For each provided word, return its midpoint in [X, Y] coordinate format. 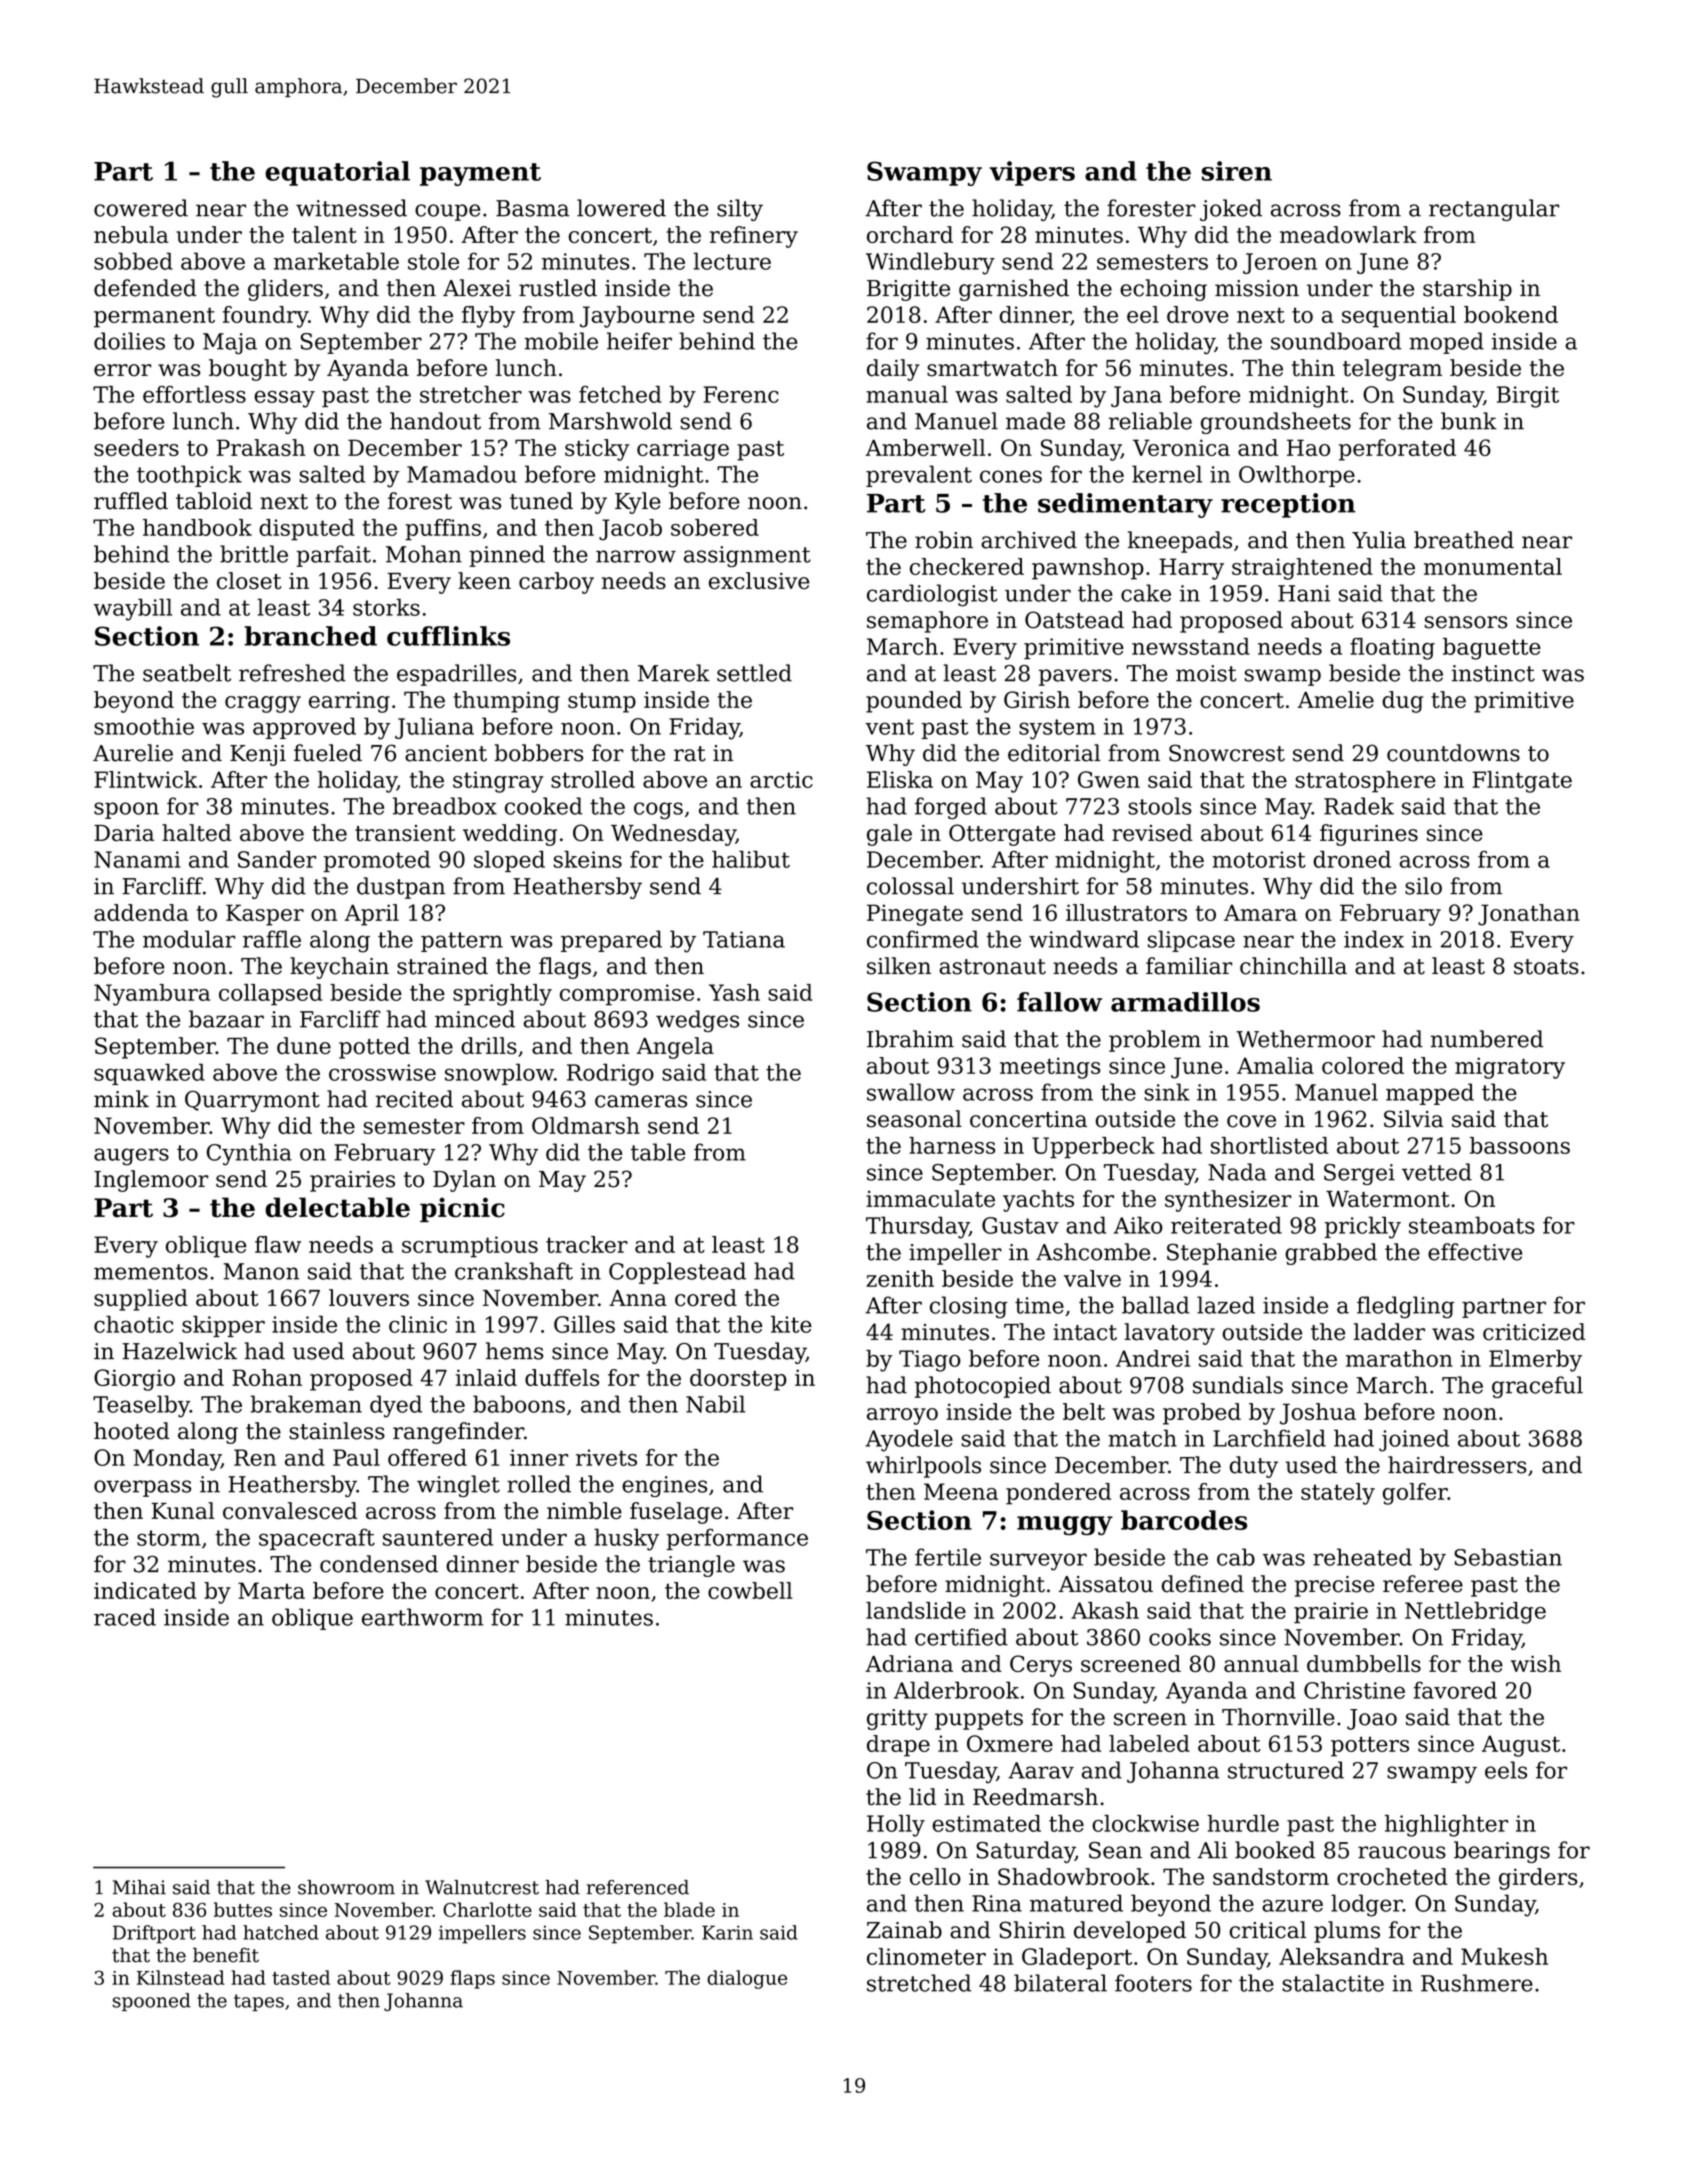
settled [754, 673]
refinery [754, 237]
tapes [259, 2002]
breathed [1464, 540]
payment [480, 174]
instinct [1493, 673]
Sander [277, 859]
